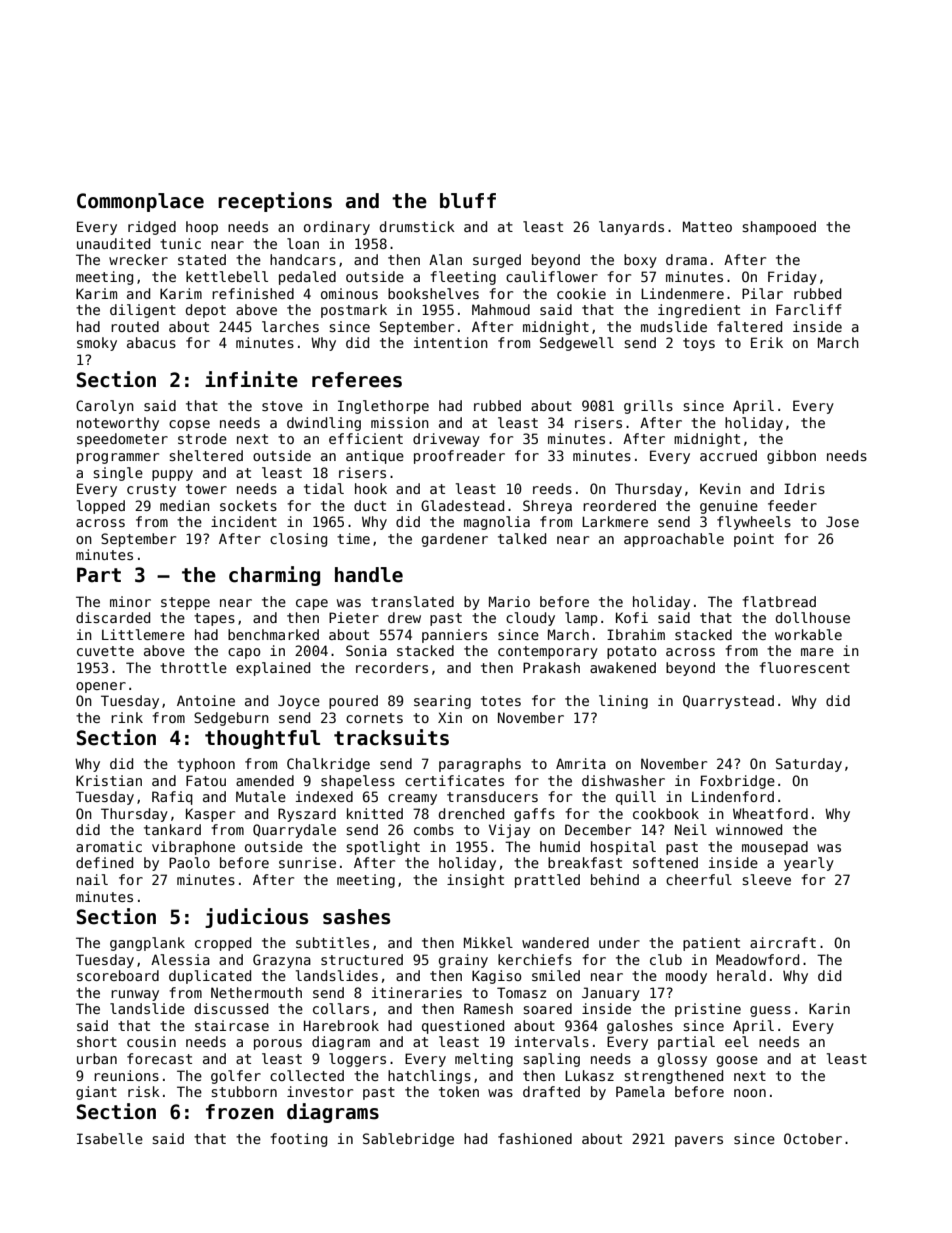 The width and height of the screenshot is (952, 1233). Describe the element at coordinates (417, 992) in the screenshot. I see `itineraries` at that location.
